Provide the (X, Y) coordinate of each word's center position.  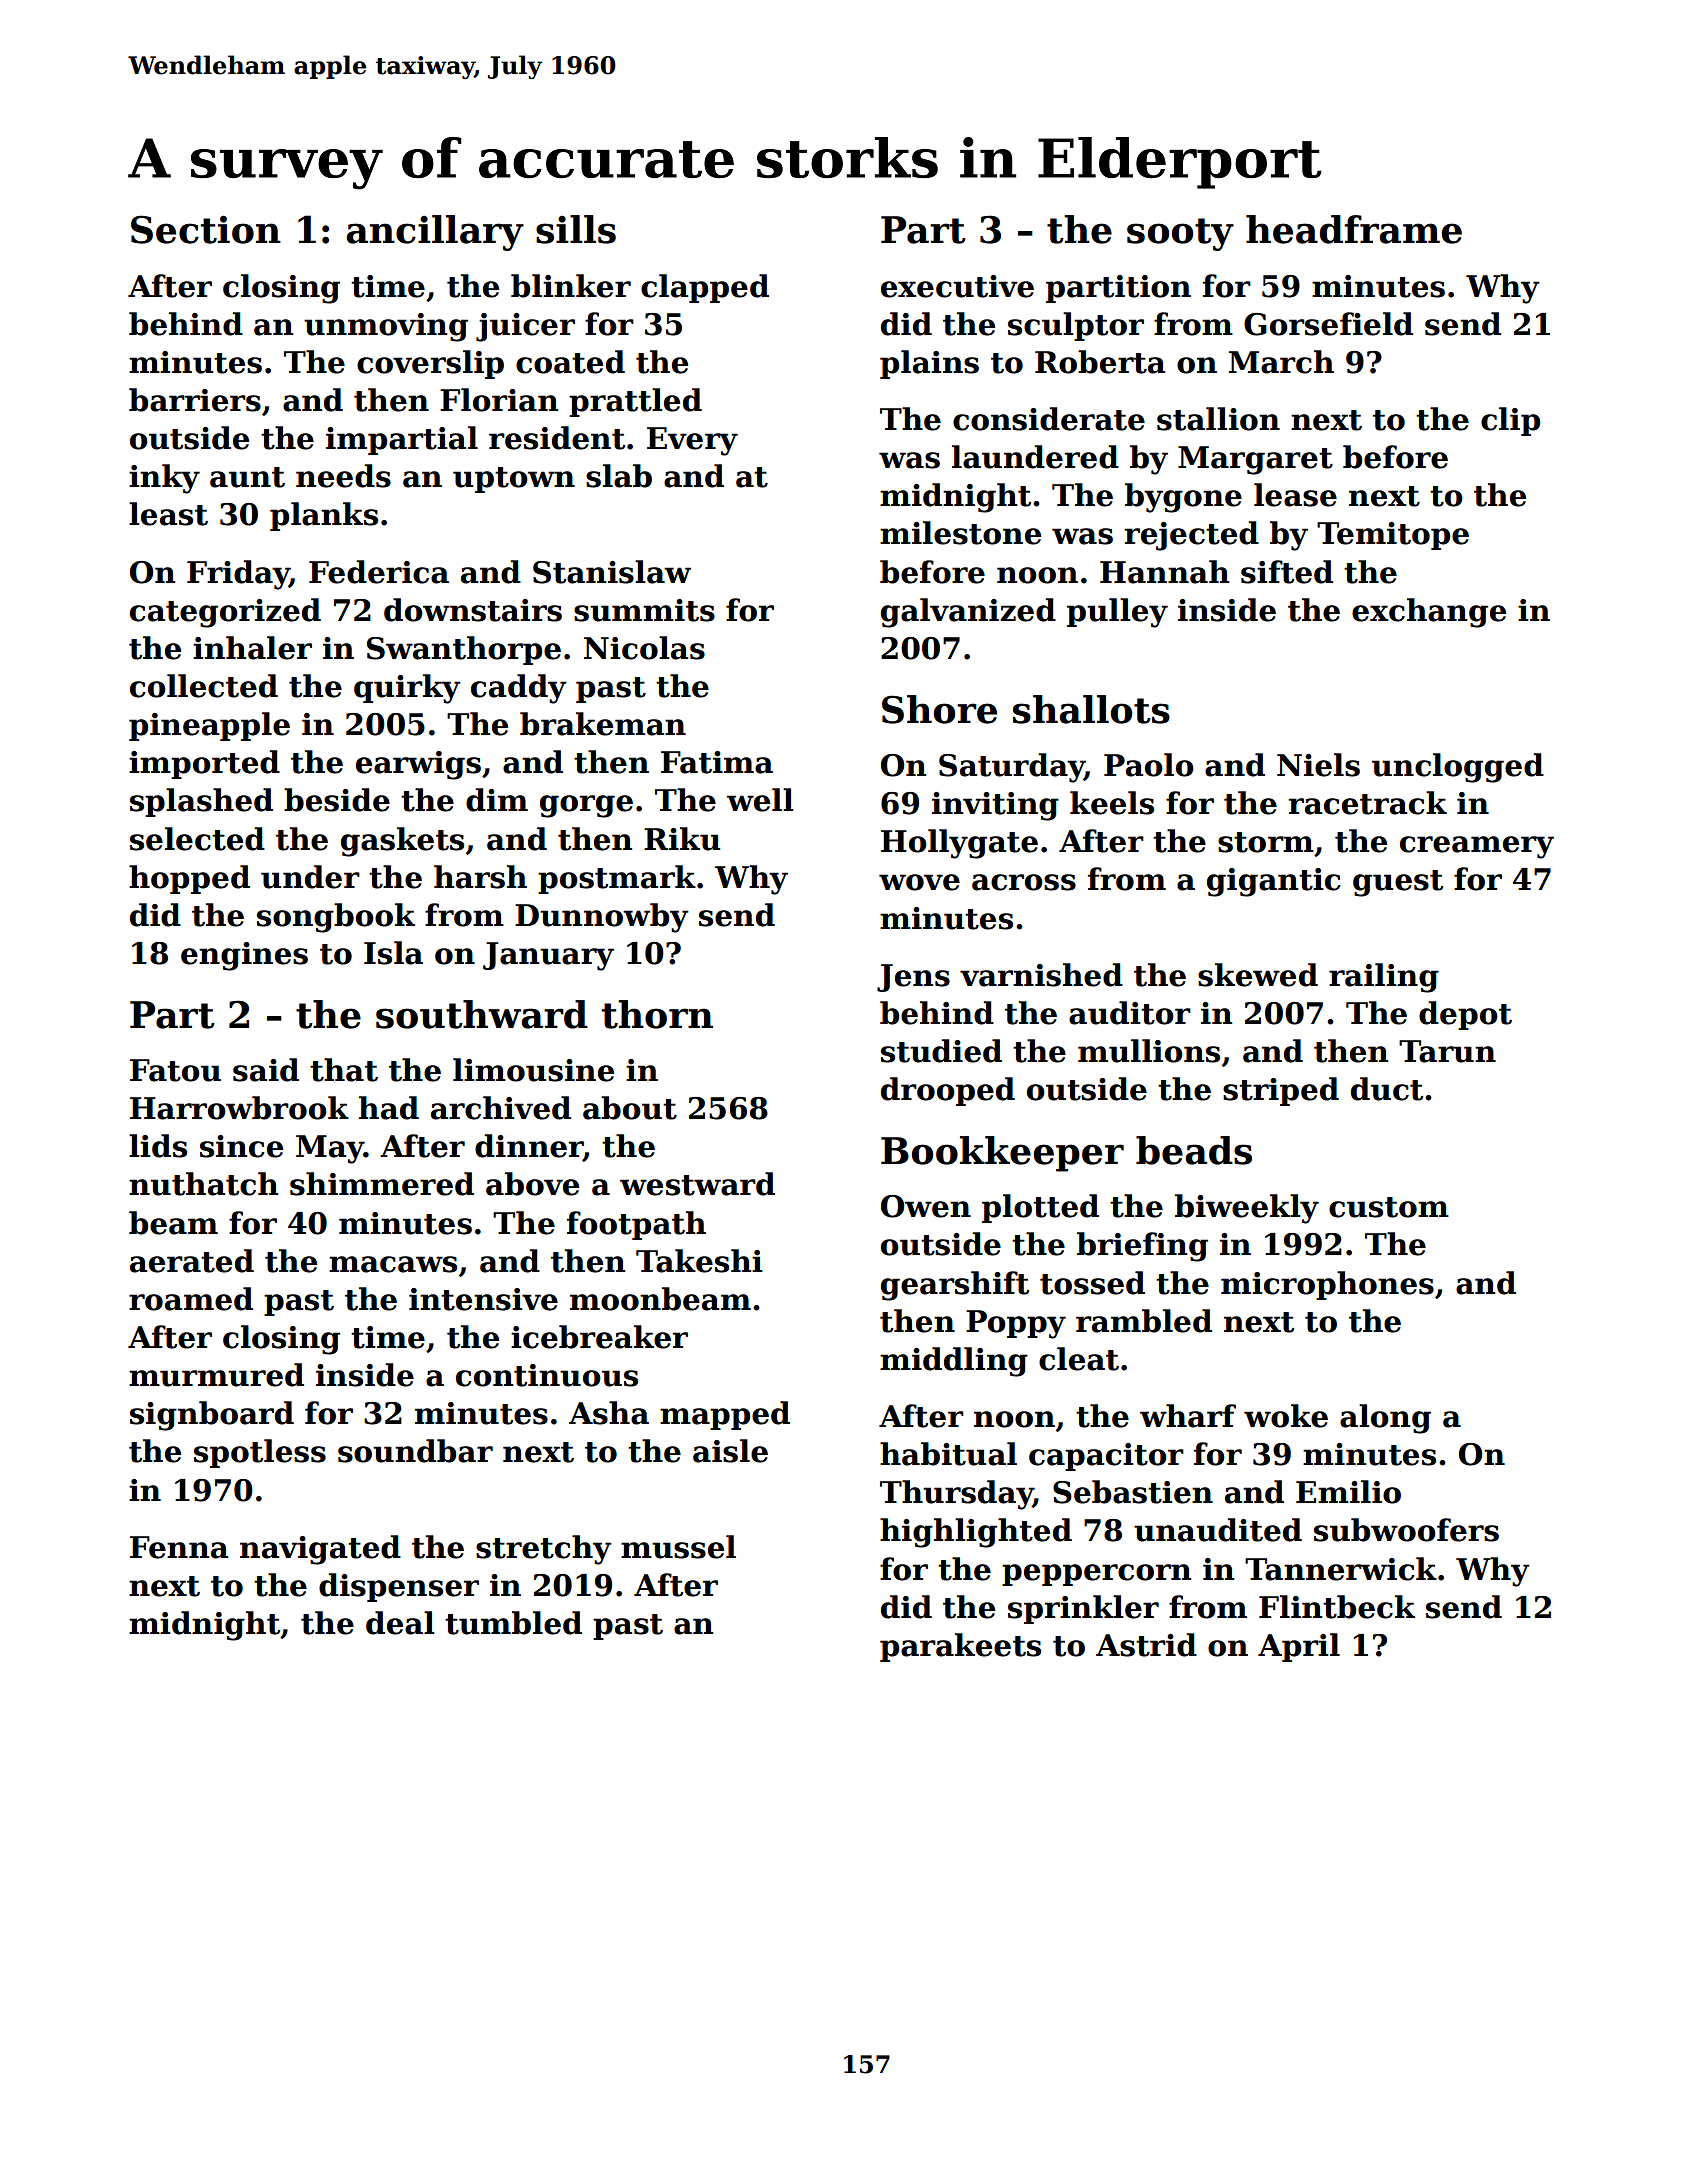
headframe (1354, 229)
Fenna (179, 1547)
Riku (682, 839)
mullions (1149, 1051)
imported (204, 764)
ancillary (435, 233)
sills (576, 229)
